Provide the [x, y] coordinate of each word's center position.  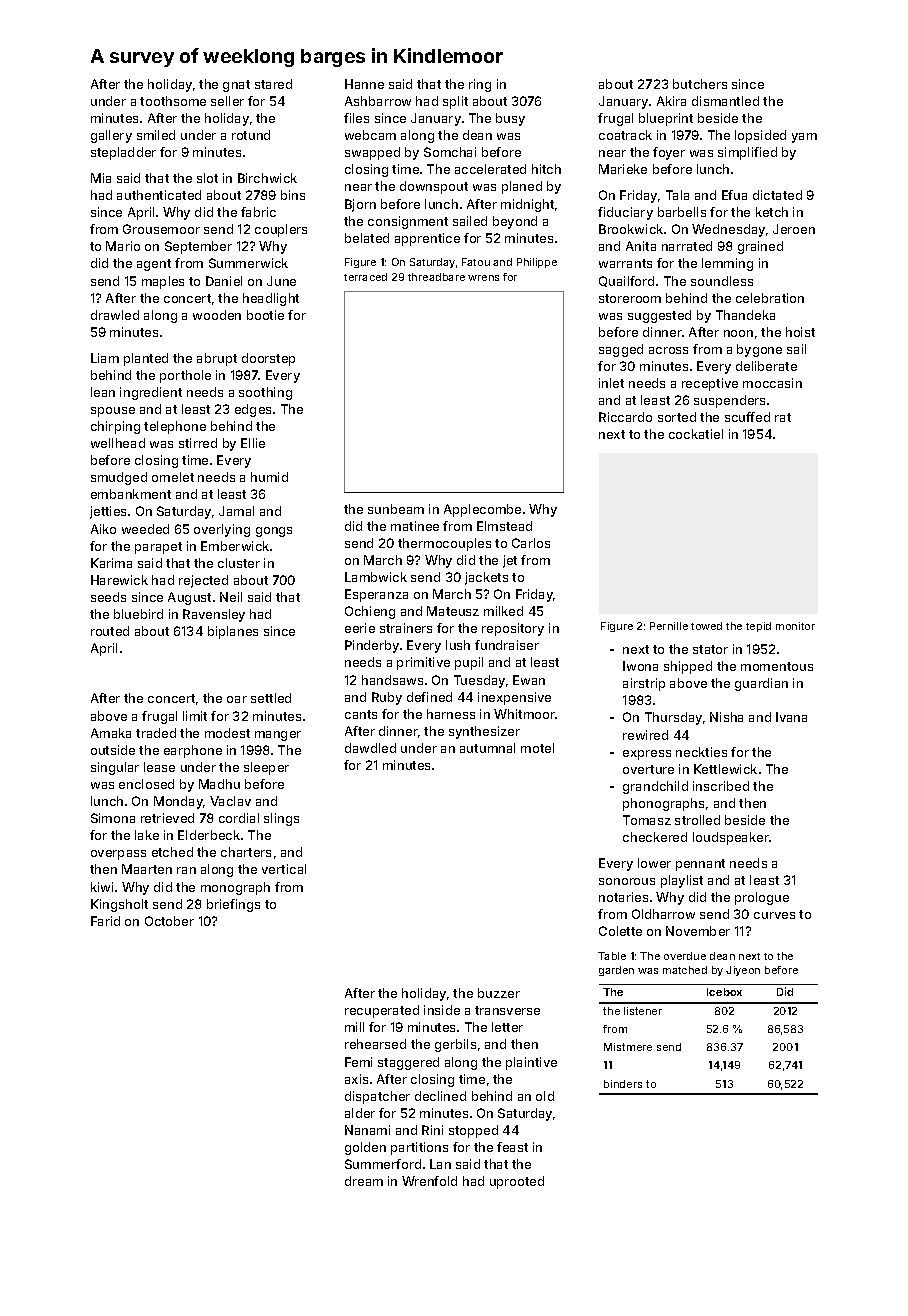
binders [623, 1084]
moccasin [772, 383]
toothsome [173, 101]
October [169, 921]
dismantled [725, 101]
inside [442, 1010]
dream [364, 1181]
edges [253, 410]
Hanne [364, 84]
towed [706, 626]
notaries [623, 897]
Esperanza [376, 595]
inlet [611, 383]
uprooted [517, 1182]
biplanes [233, 632]
